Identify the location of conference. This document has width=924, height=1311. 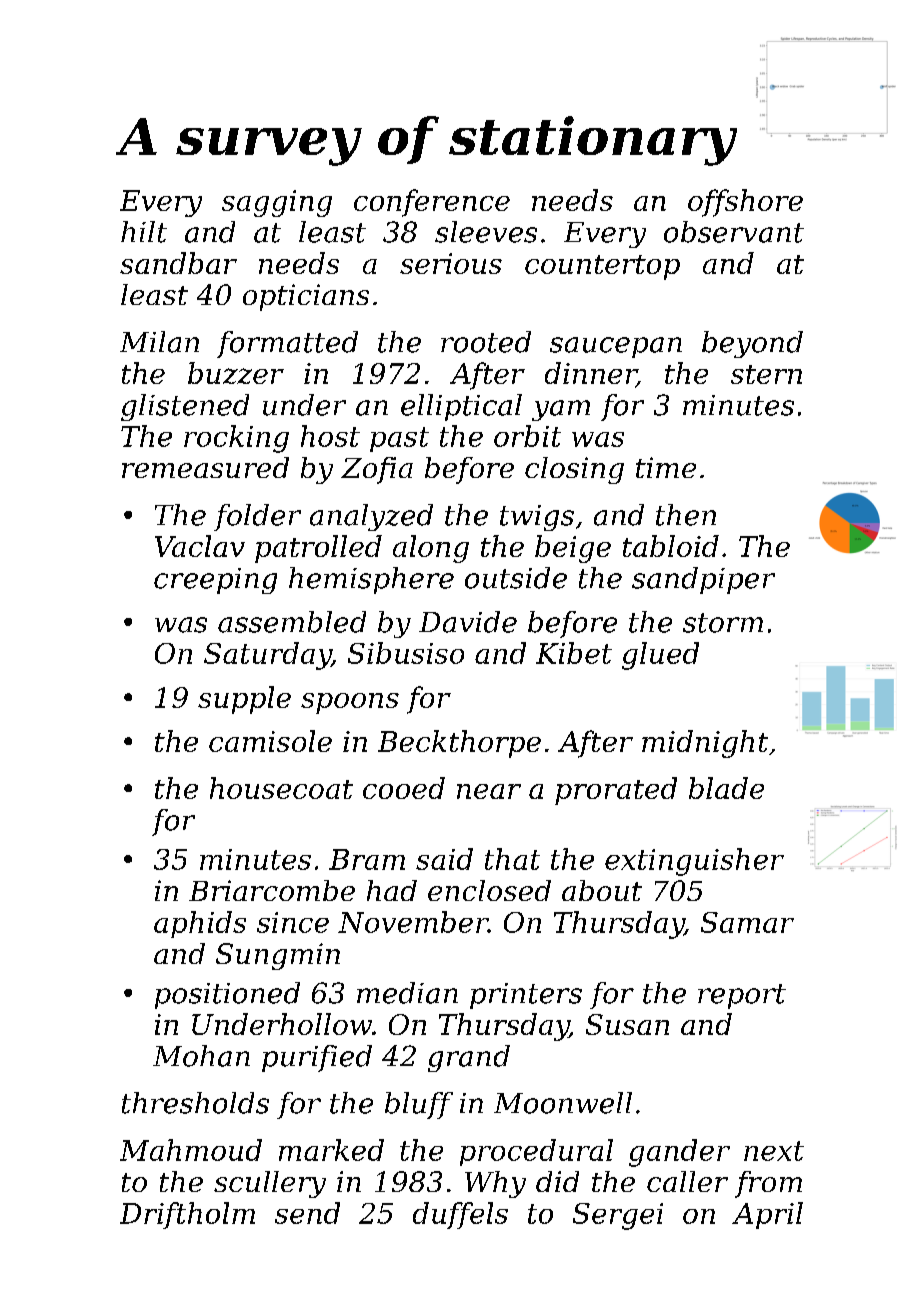
(432, 203).
